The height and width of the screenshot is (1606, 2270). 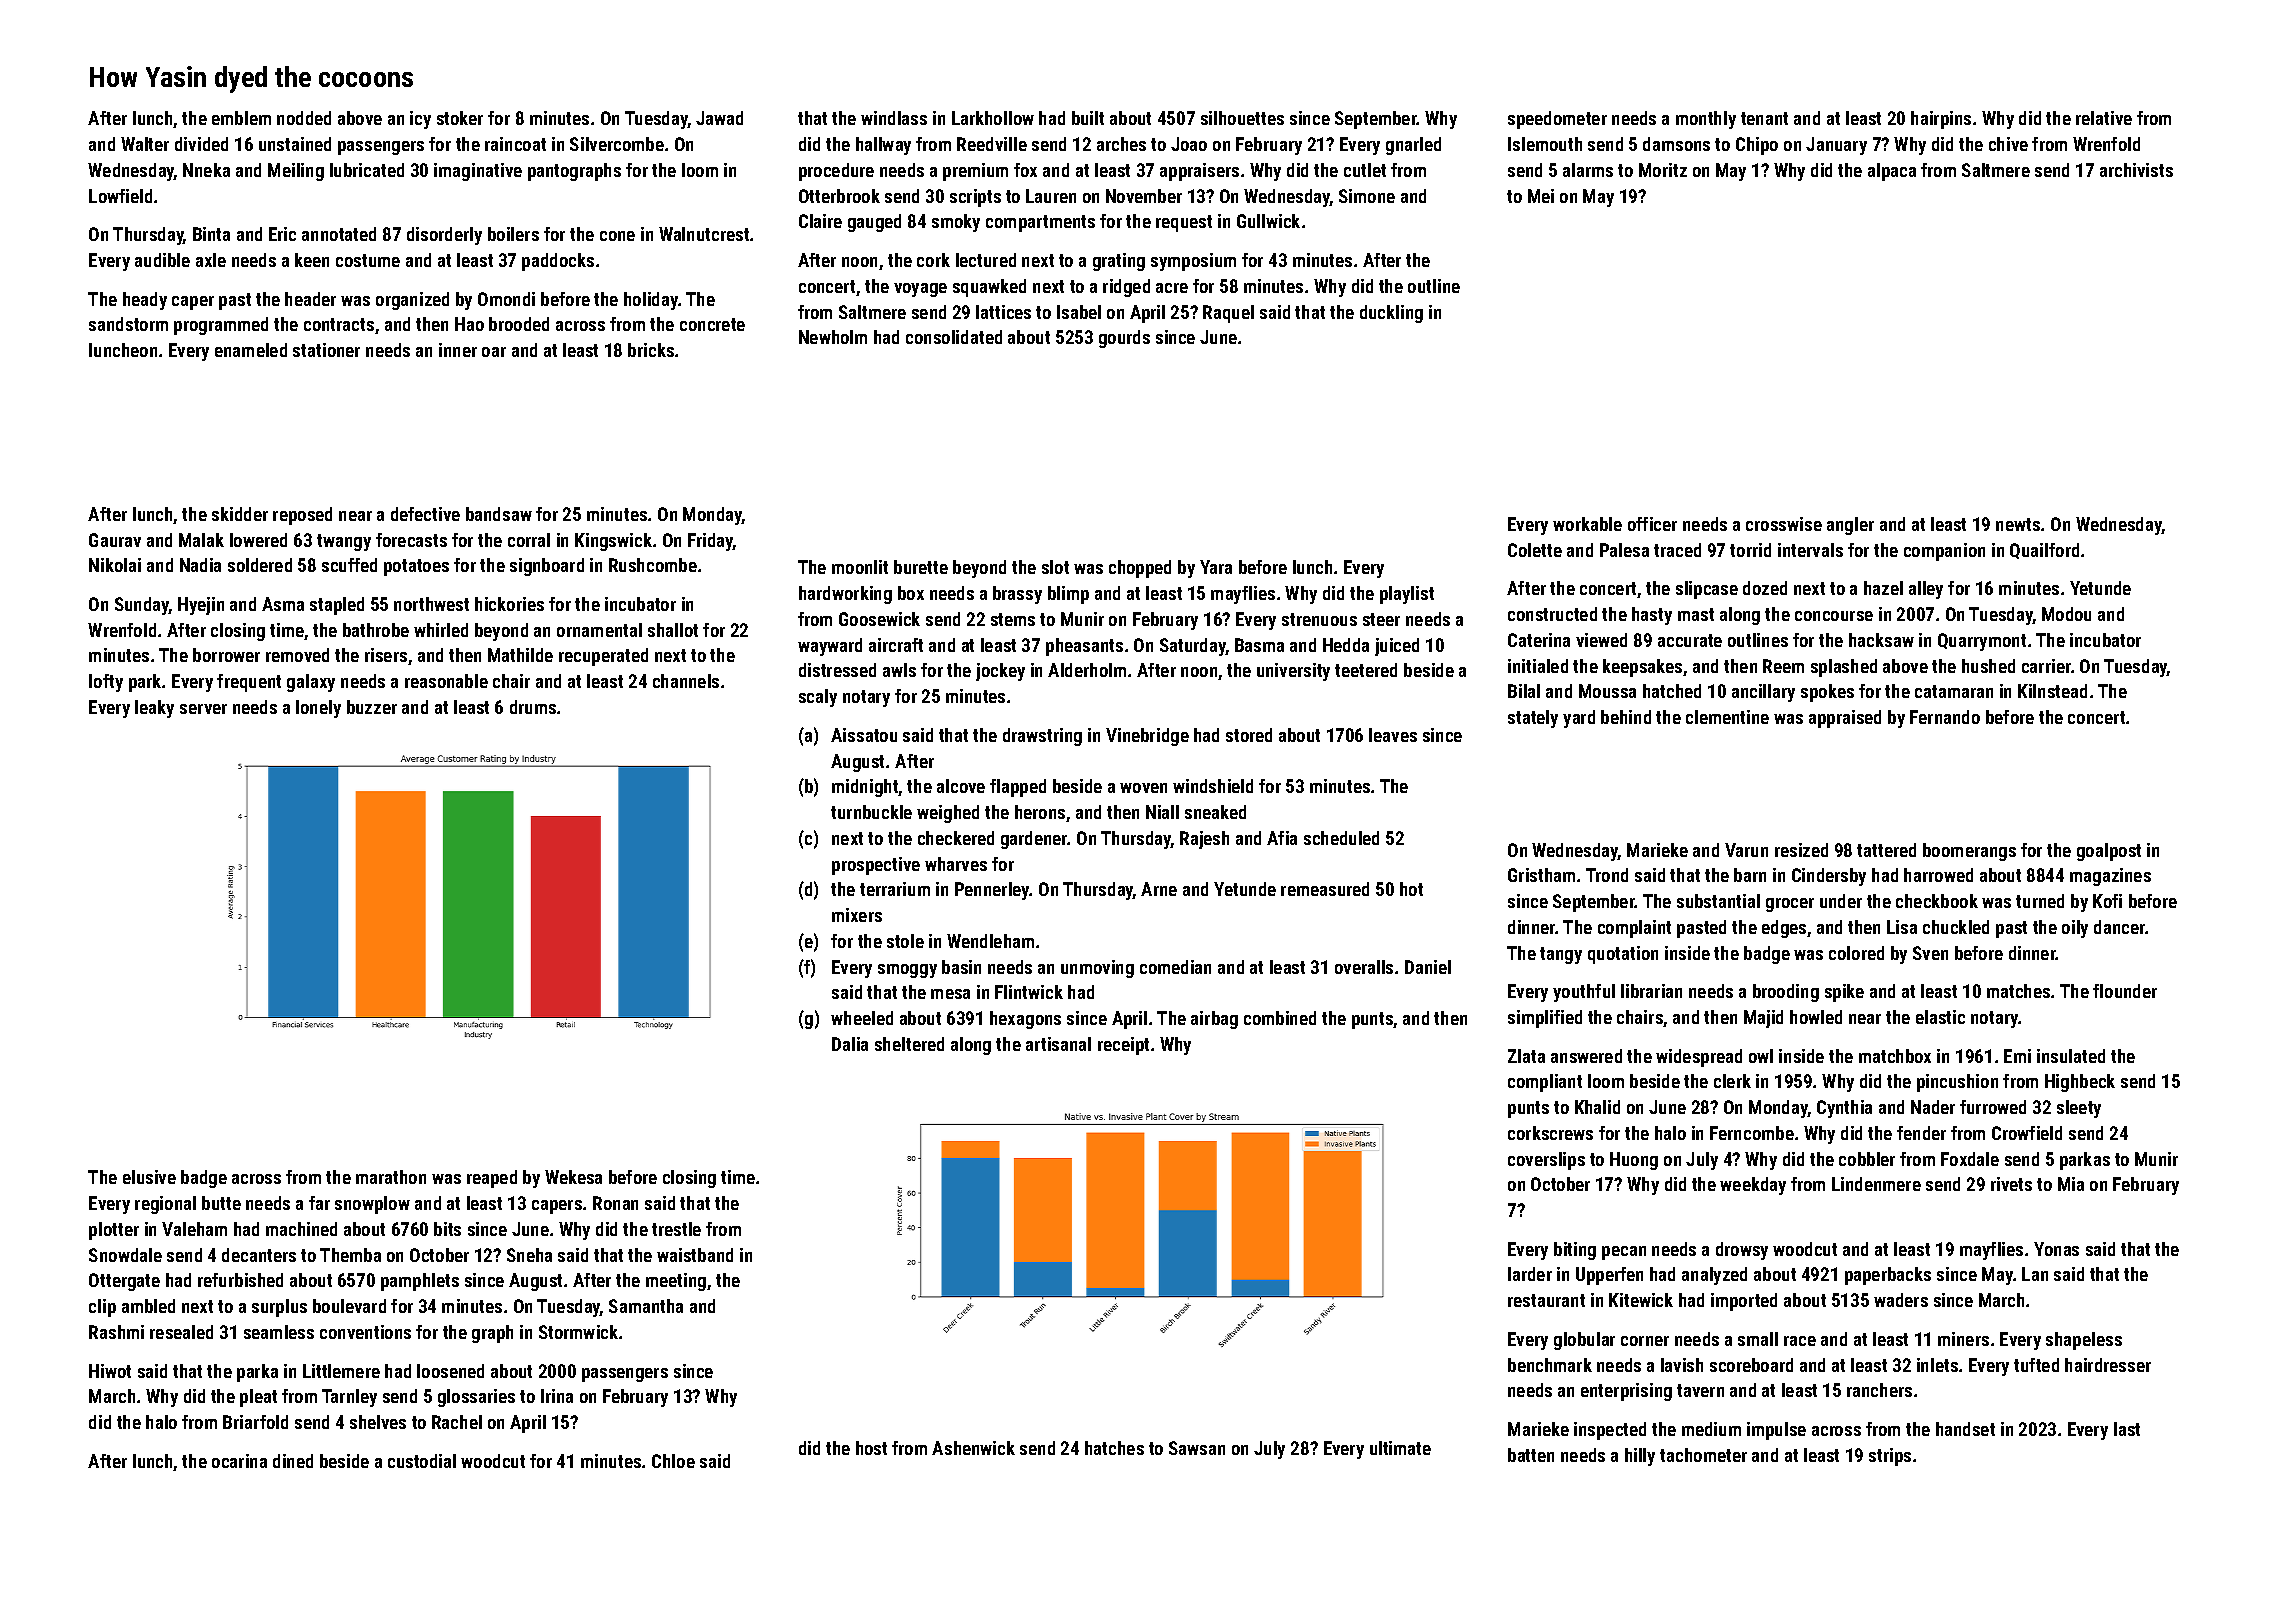 I want to click on windlass, so click(x=894, y=118).
